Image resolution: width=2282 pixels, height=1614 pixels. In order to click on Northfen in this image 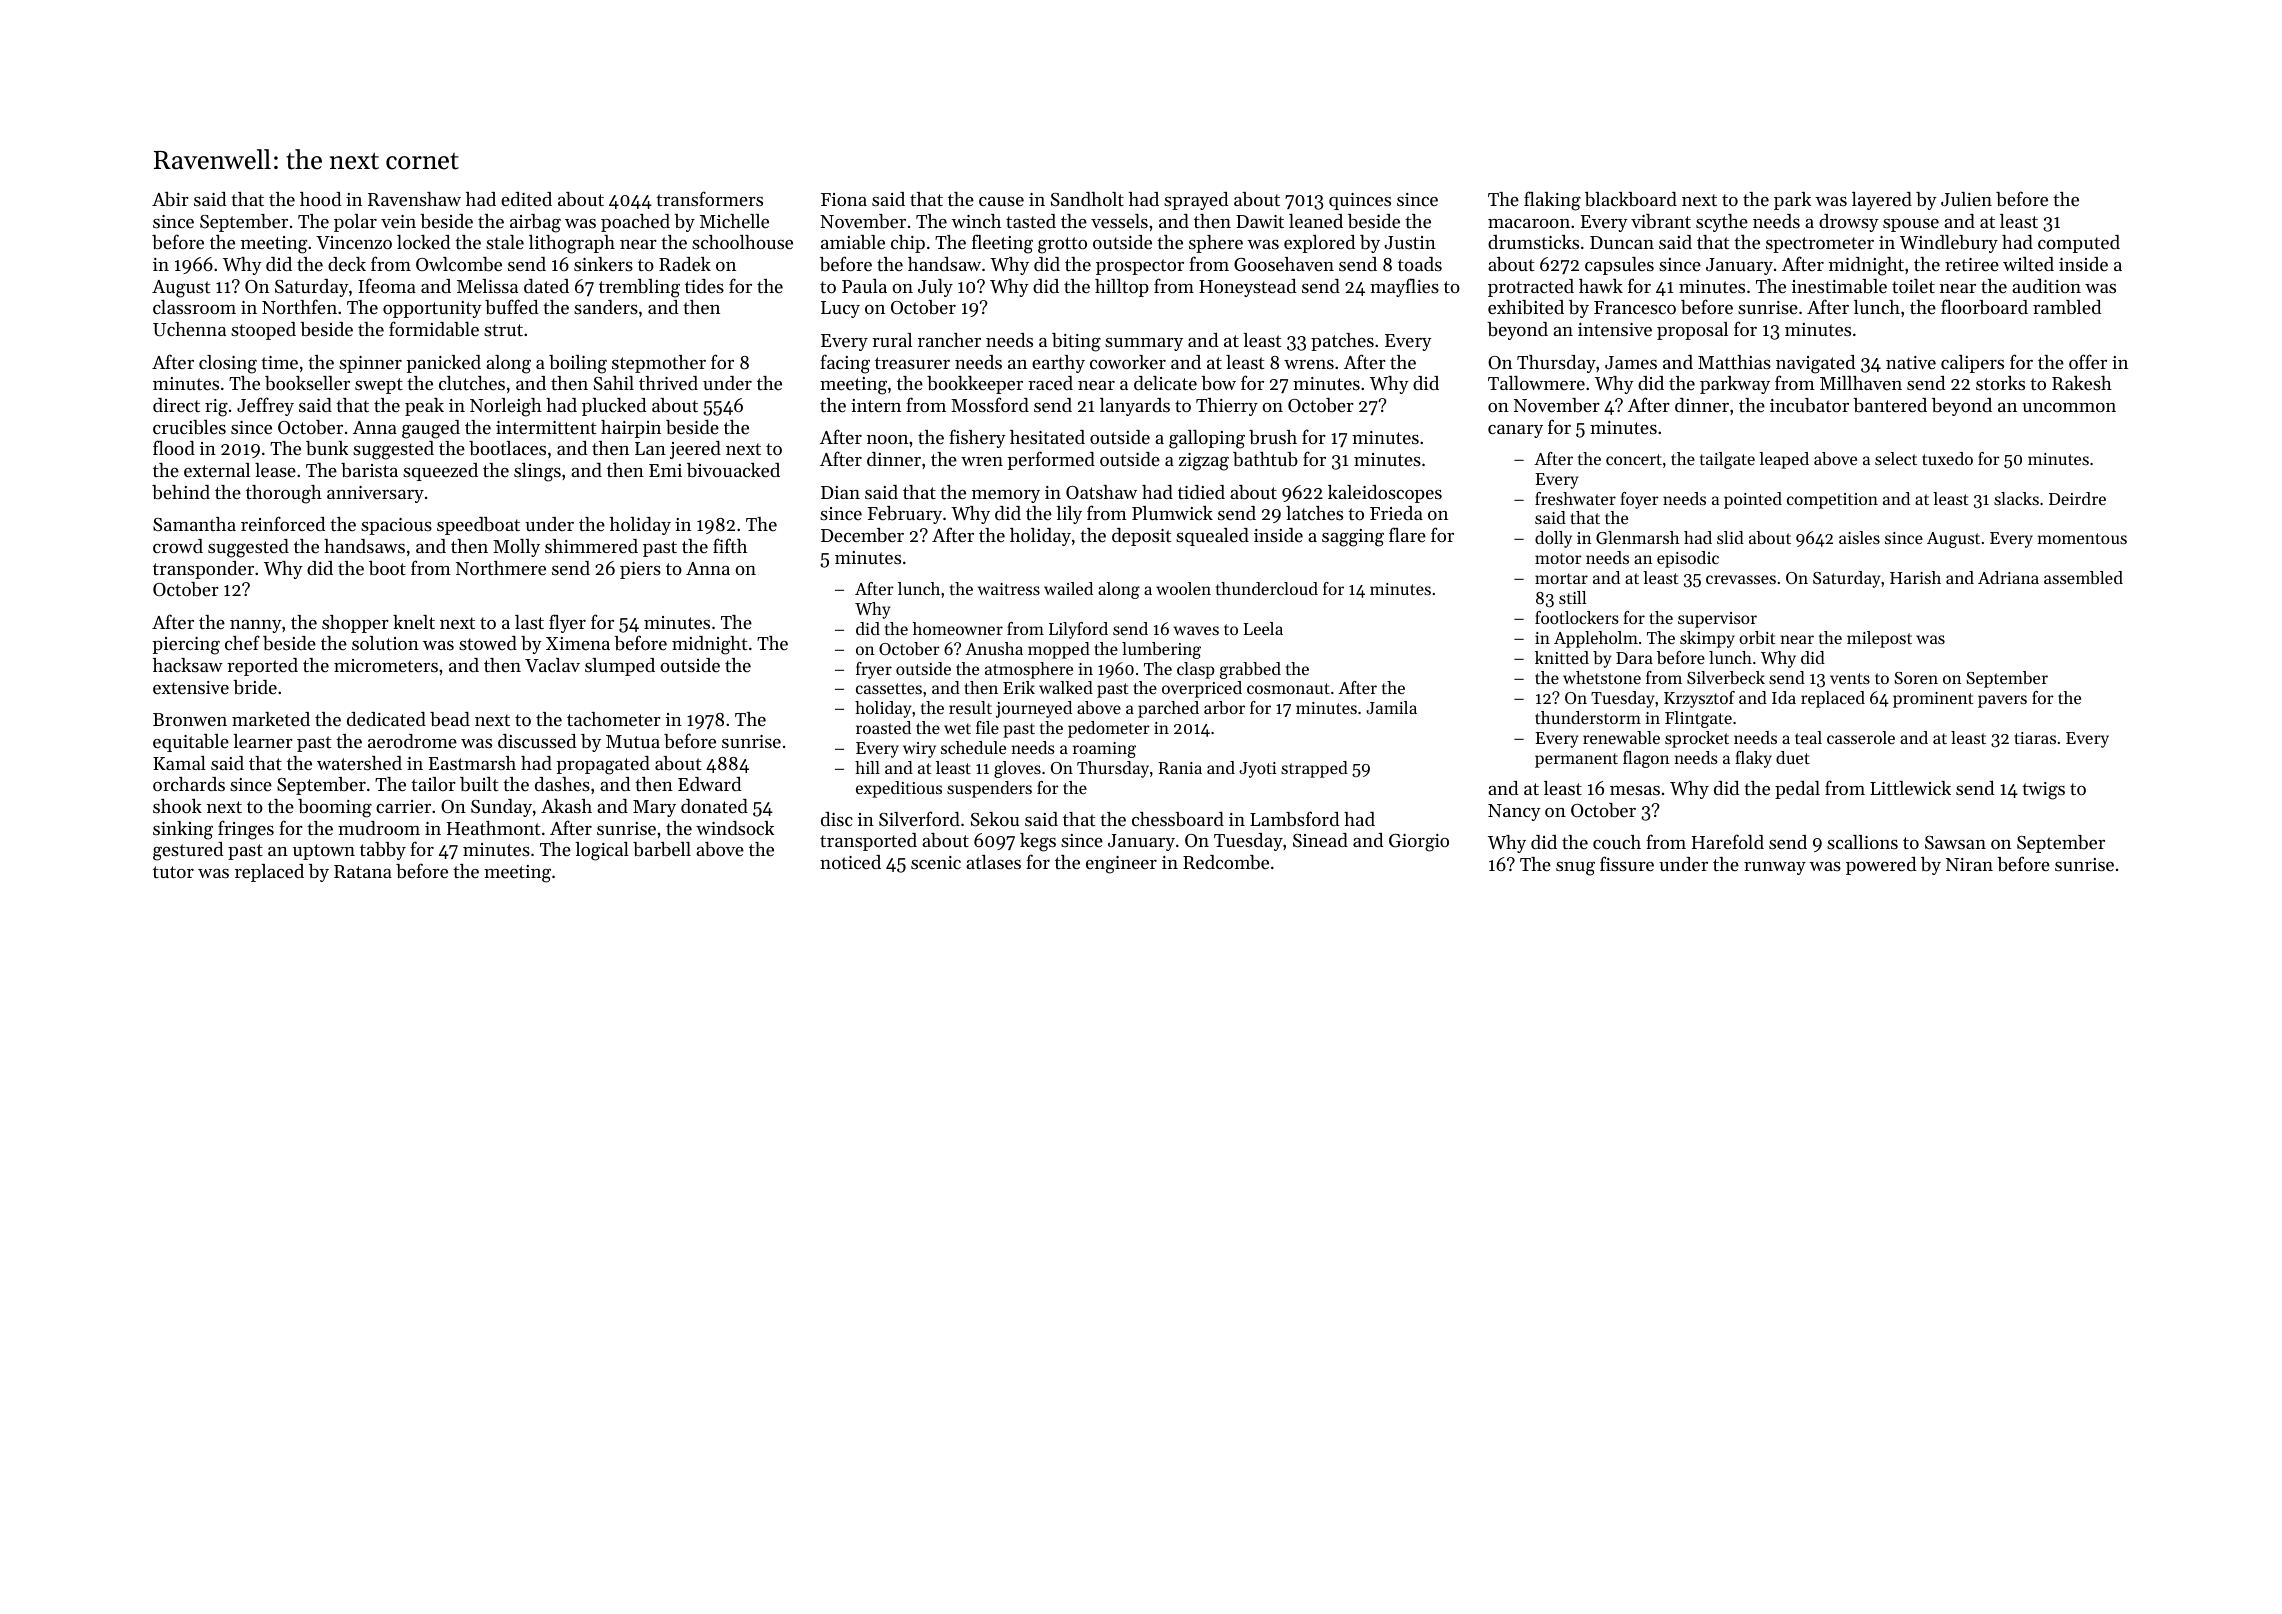, I will do `click(299, 306)`.
